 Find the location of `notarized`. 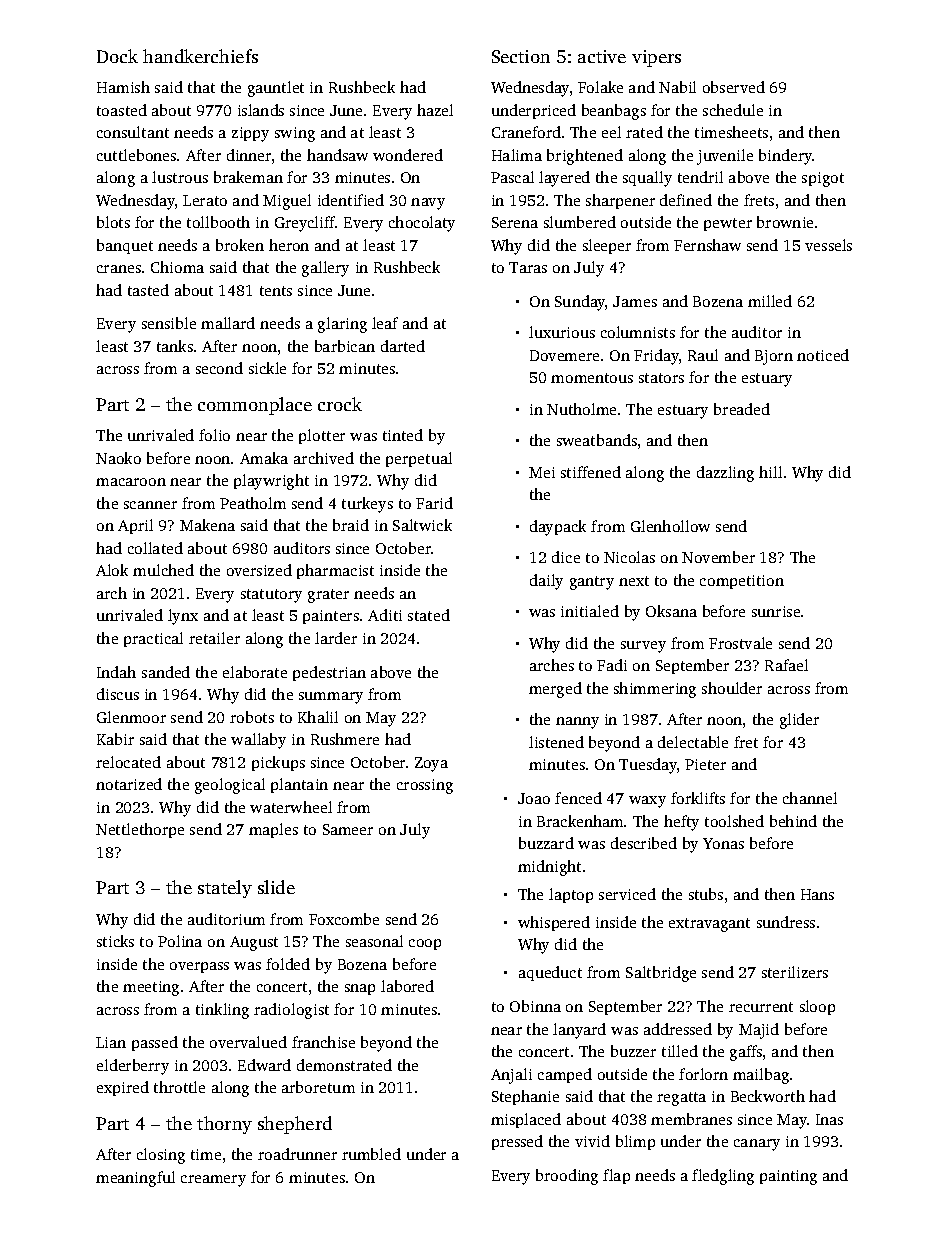

notarized is located at coordinates (129, 784).
